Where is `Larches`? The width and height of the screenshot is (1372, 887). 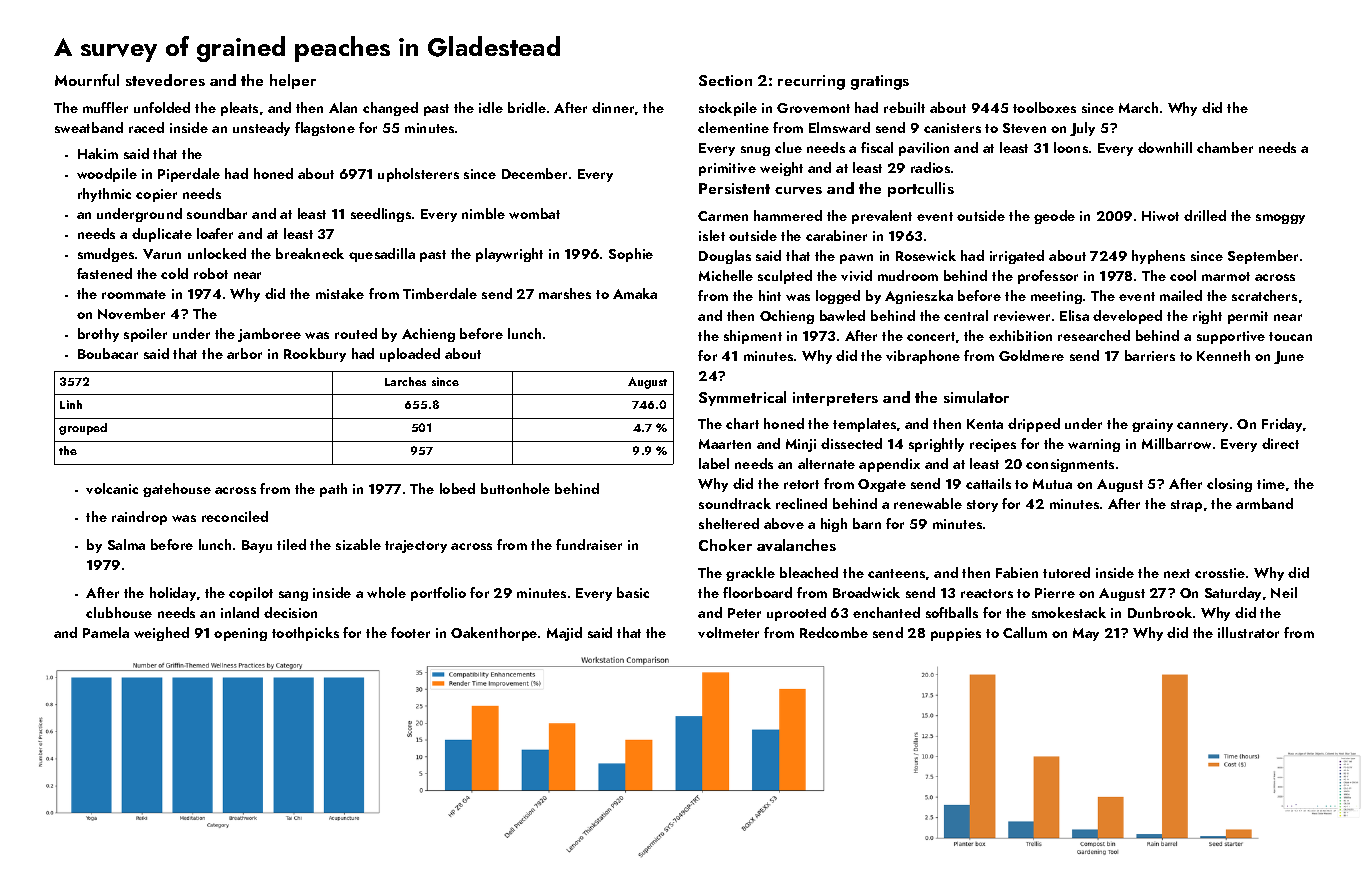
Larches is located at coordinates (405, 381).
